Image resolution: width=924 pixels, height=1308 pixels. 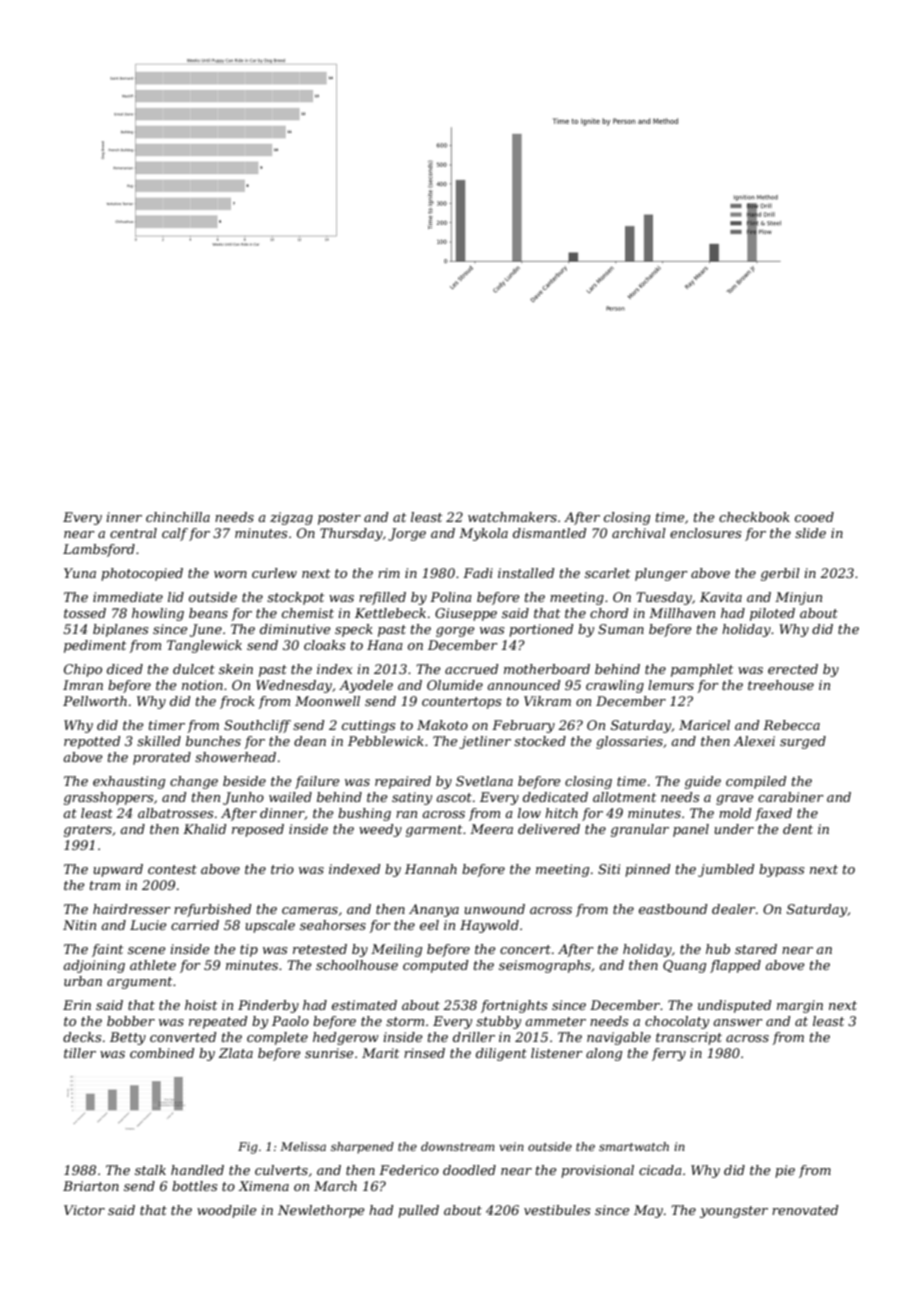 What do you see at coordinates (178, 517) in the image?
I see `chinchilla` at bounding box center [178, 517].
